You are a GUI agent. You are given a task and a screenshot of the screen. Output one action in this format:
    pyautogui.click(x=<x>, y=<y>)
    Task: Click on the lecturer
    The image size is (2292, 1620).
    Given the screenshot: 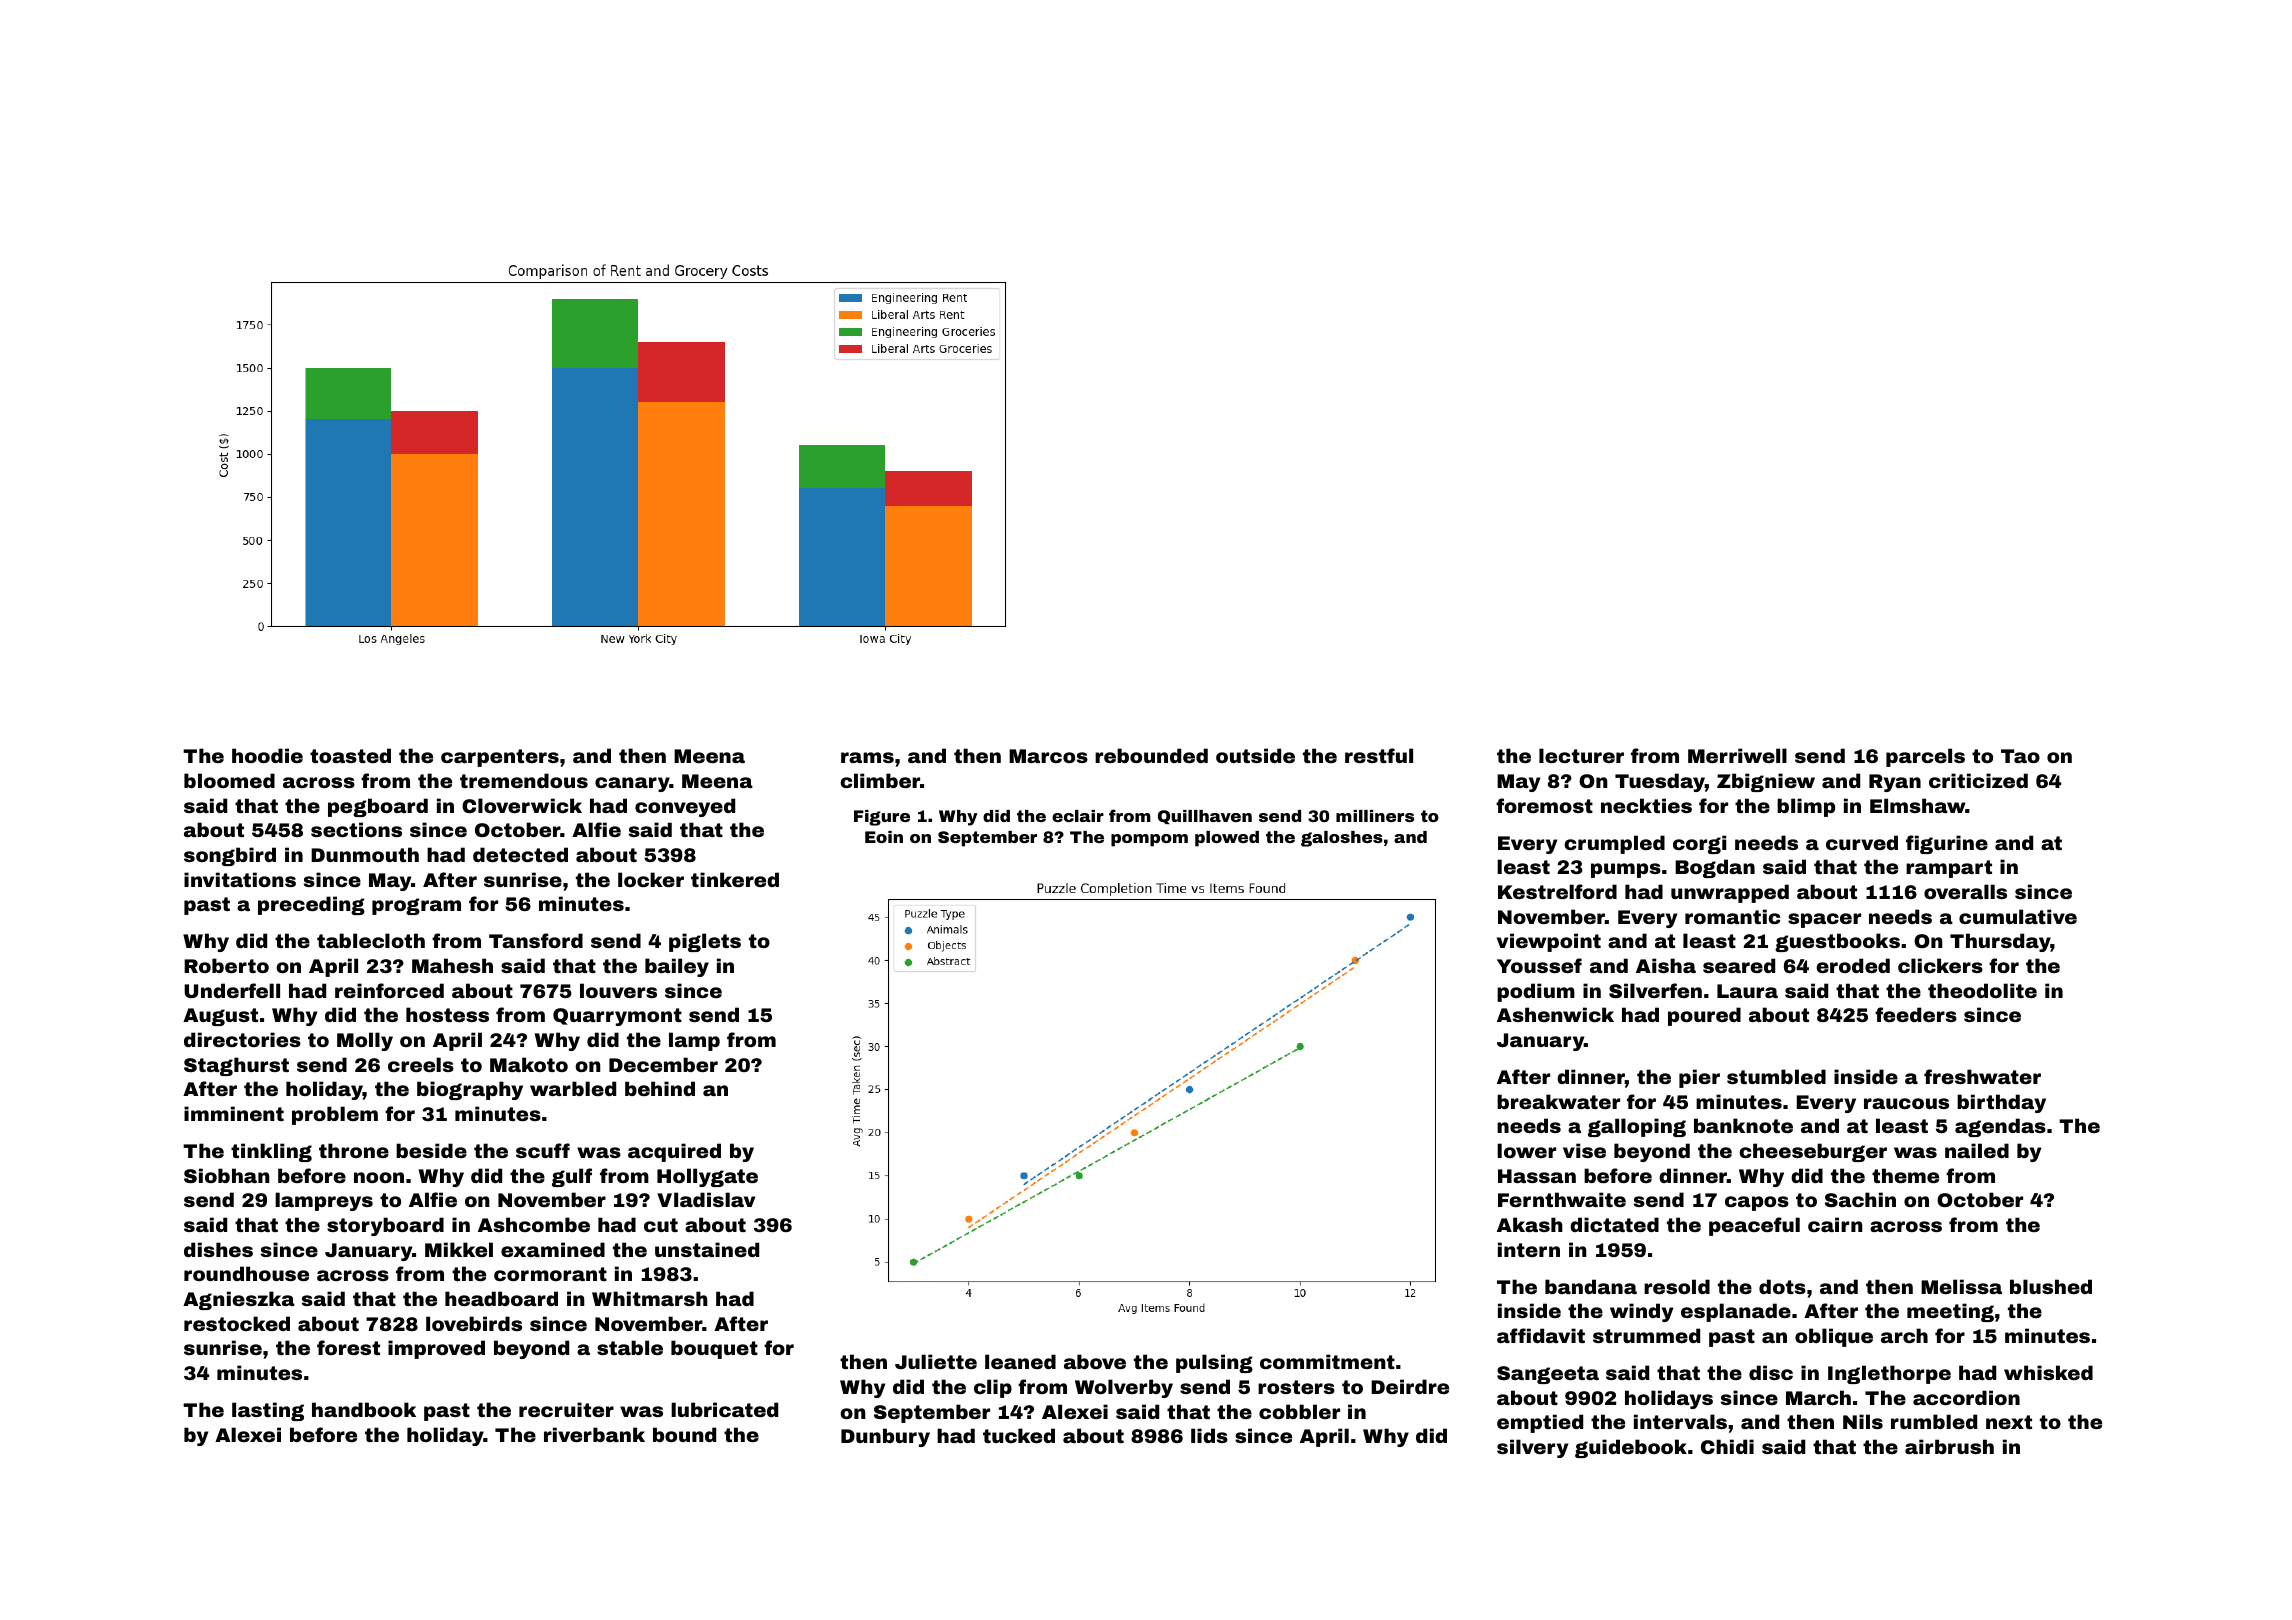 What is the action you would take?
    pyautogui.click(x=1581, y=755)
